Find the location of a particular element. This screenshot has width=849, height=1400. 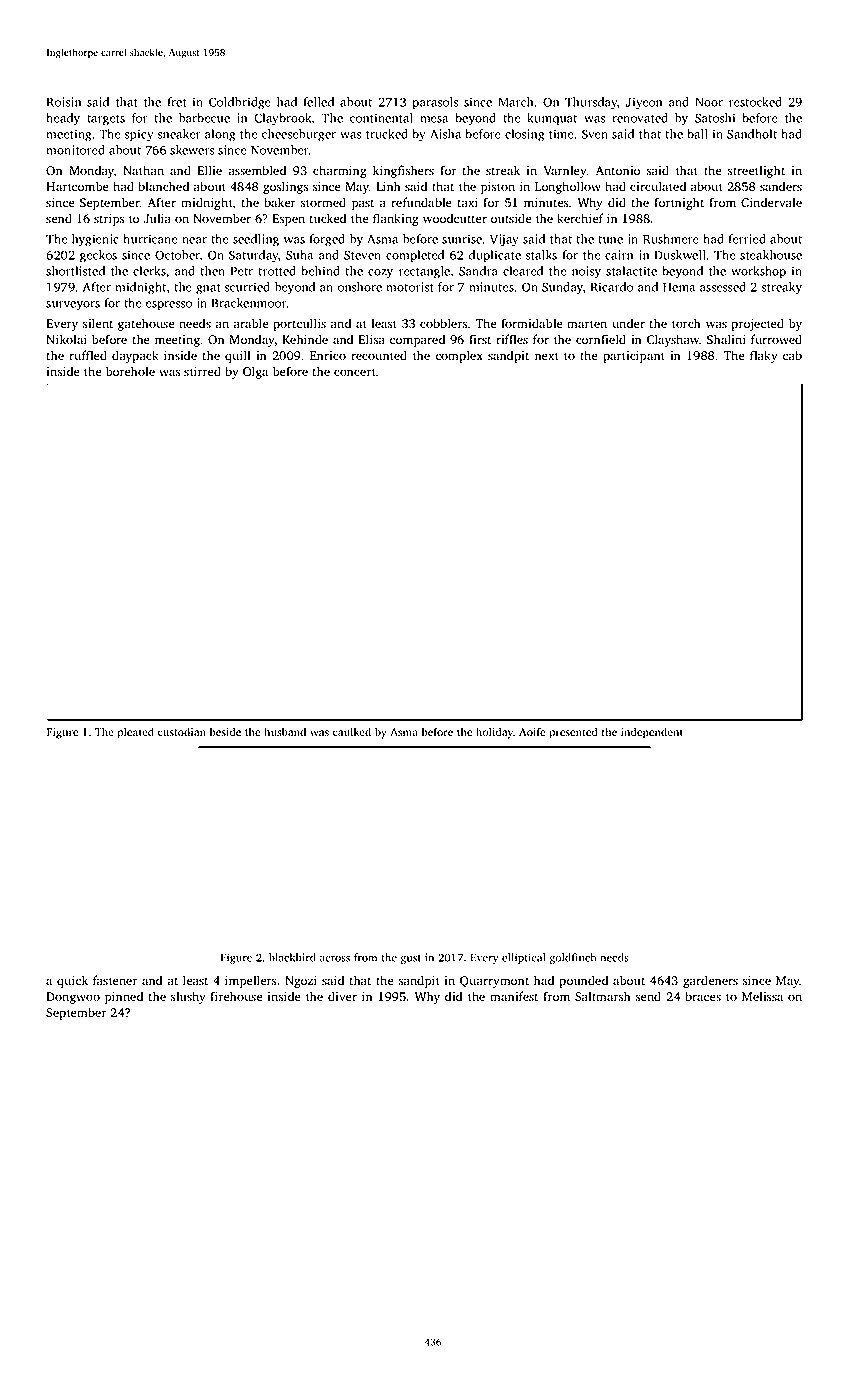

continental is located at coordinates (381, 118).
